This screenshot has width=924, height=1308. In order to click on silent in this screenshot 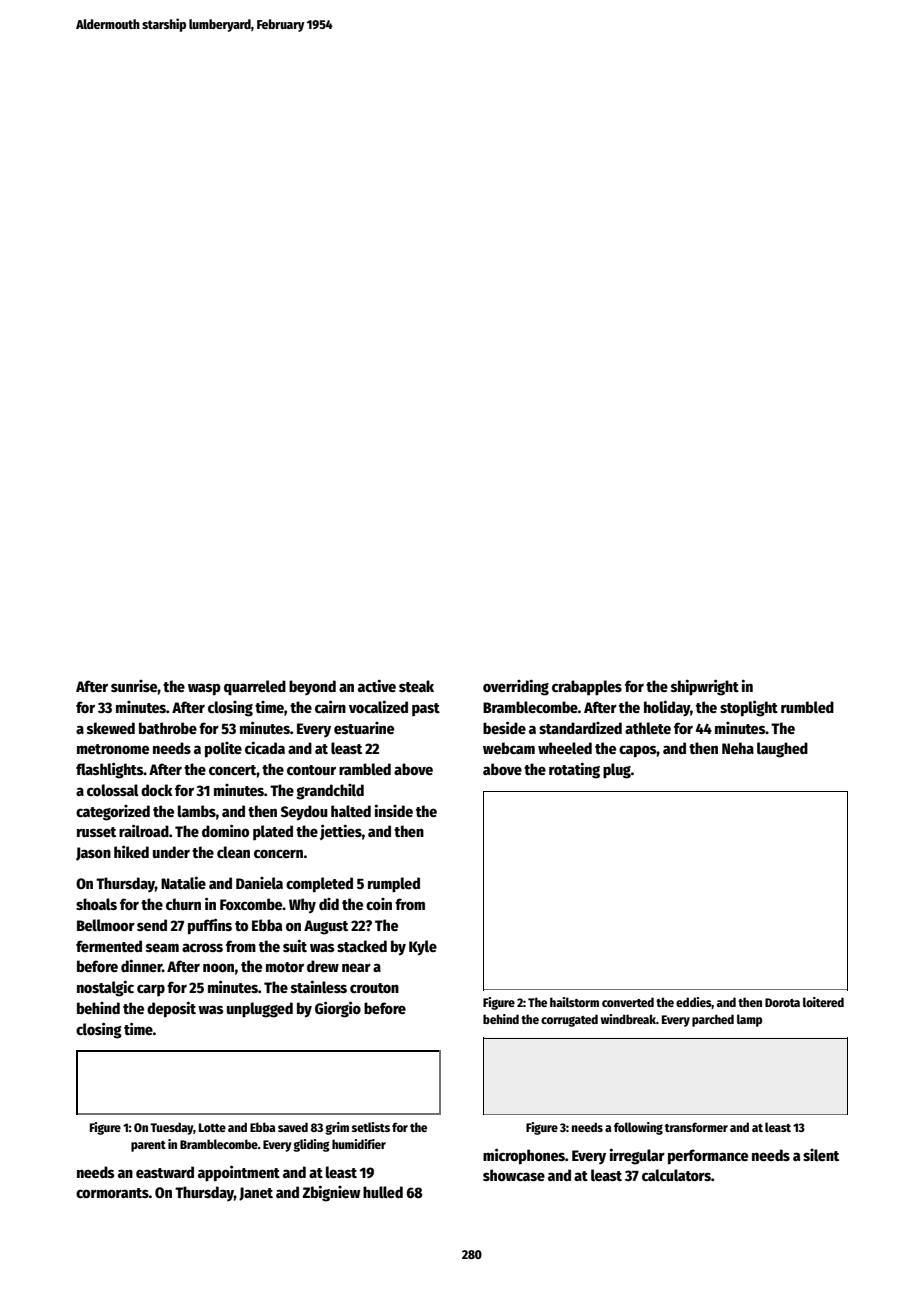, I will do `click(821, 1155)`.
